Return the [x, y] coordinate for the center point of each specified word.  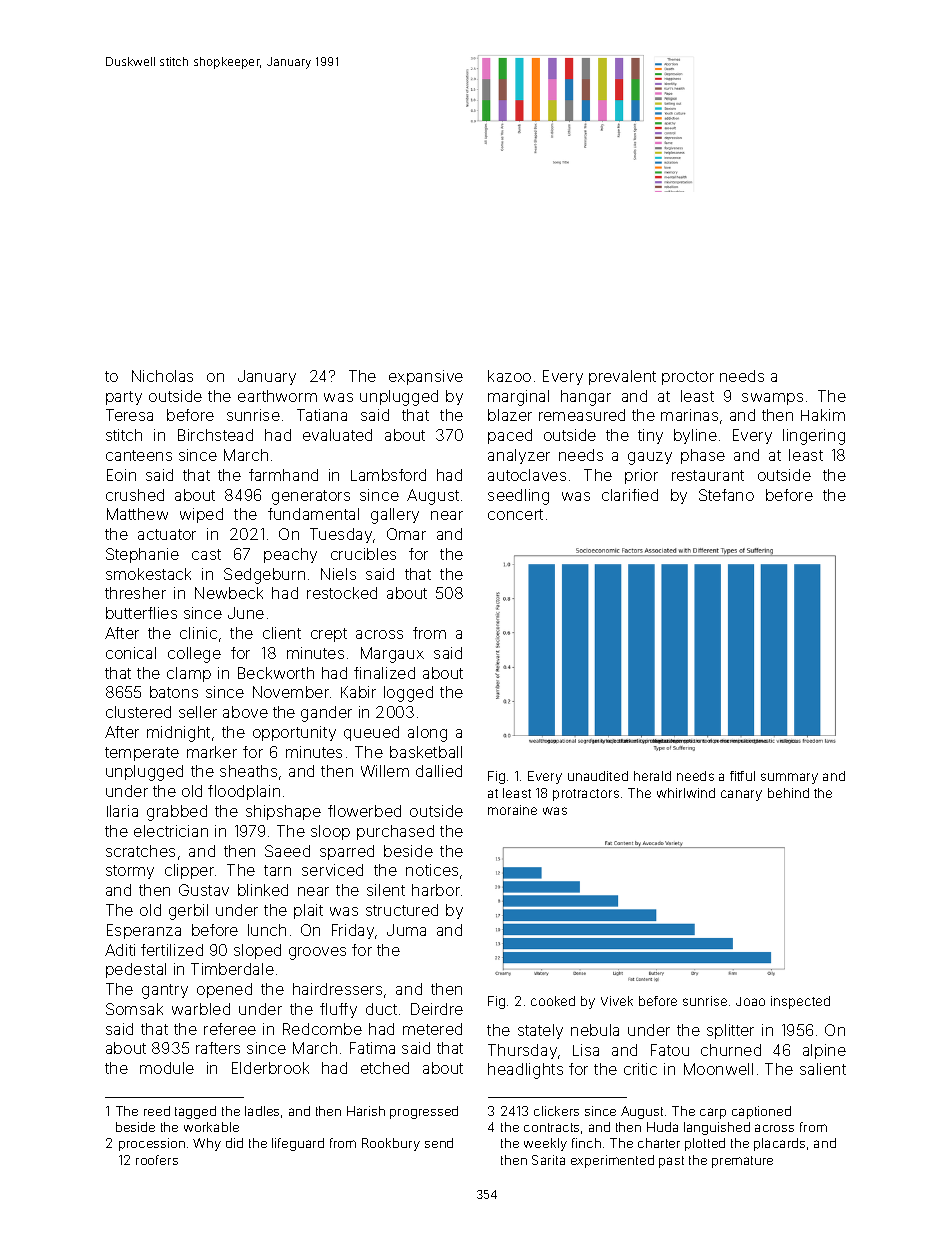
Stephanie [142, 555]
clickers [556, 1111]
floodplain [244, 792]
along [427, 734]
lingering [814, 437]
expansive [426, 377]
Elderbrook [270, 1068]
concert [515, 514]
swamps [772, 399]
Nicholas [162, 376]
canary [741, 795]
